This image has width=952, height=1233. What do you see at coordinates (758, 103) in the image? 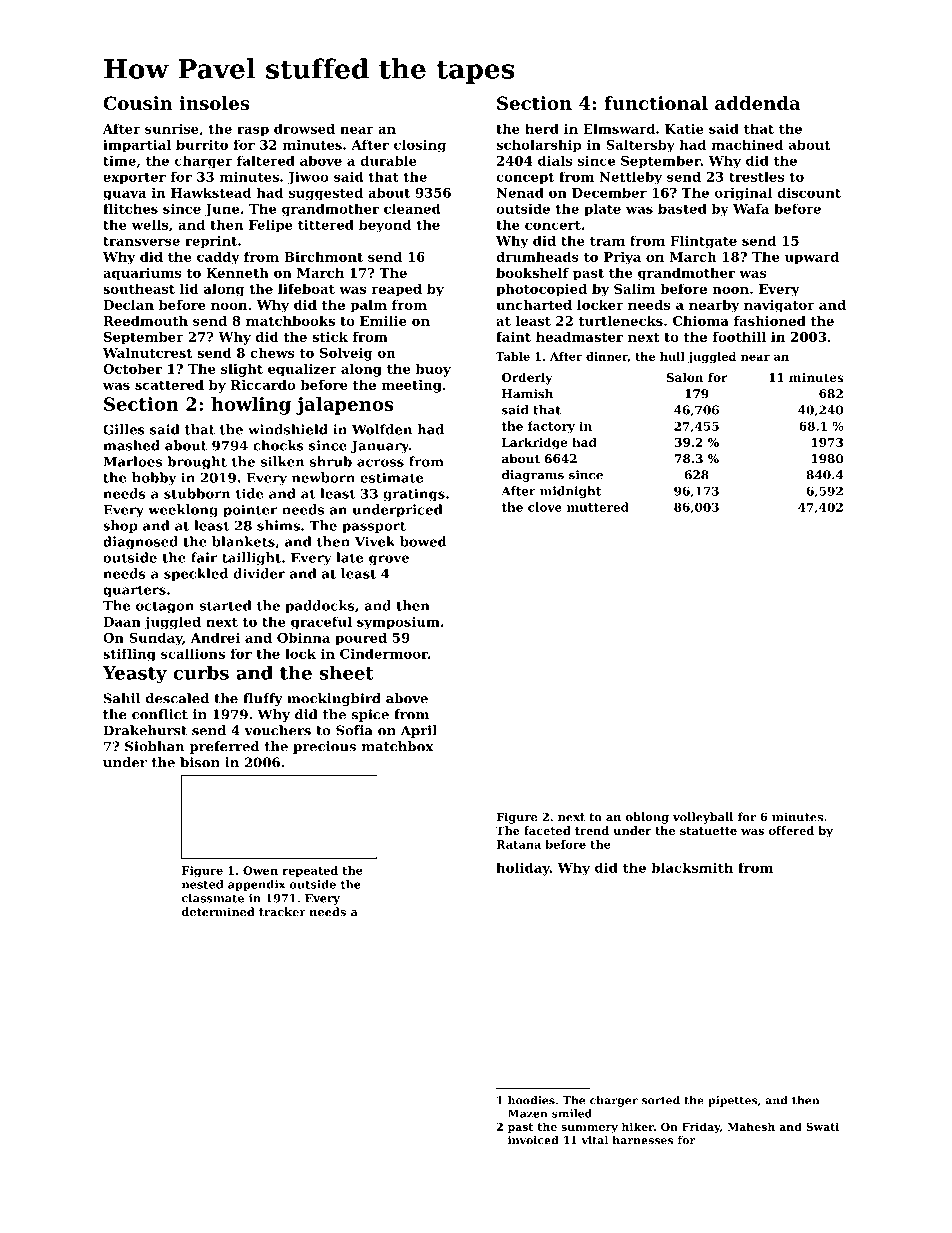
I see `addenda` at bounding box center [758, 103].
